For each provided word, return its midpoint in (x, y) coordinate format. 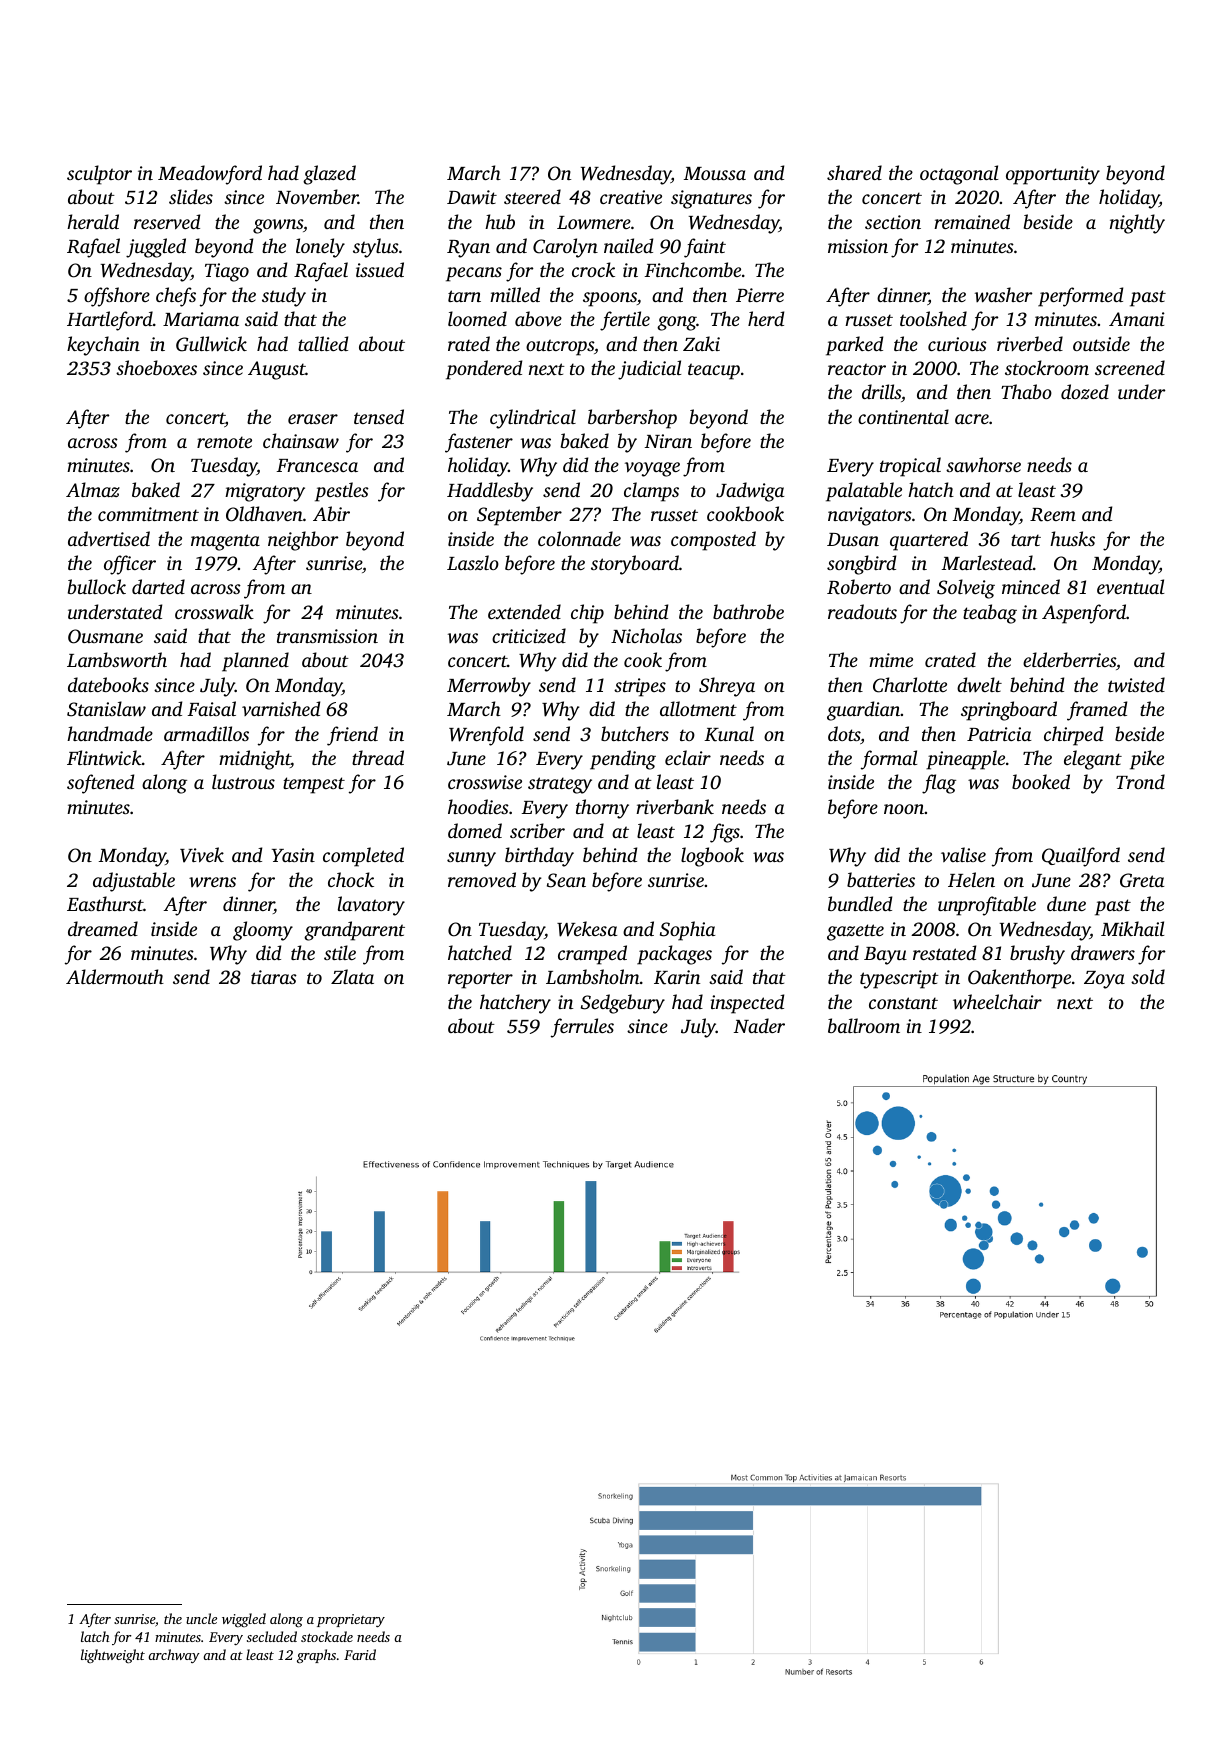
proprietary (351, 1620)
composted (713, 541)
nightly (1137, 224)
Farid (360, 1654)
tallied (323, 343)
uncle (201, 1618)
